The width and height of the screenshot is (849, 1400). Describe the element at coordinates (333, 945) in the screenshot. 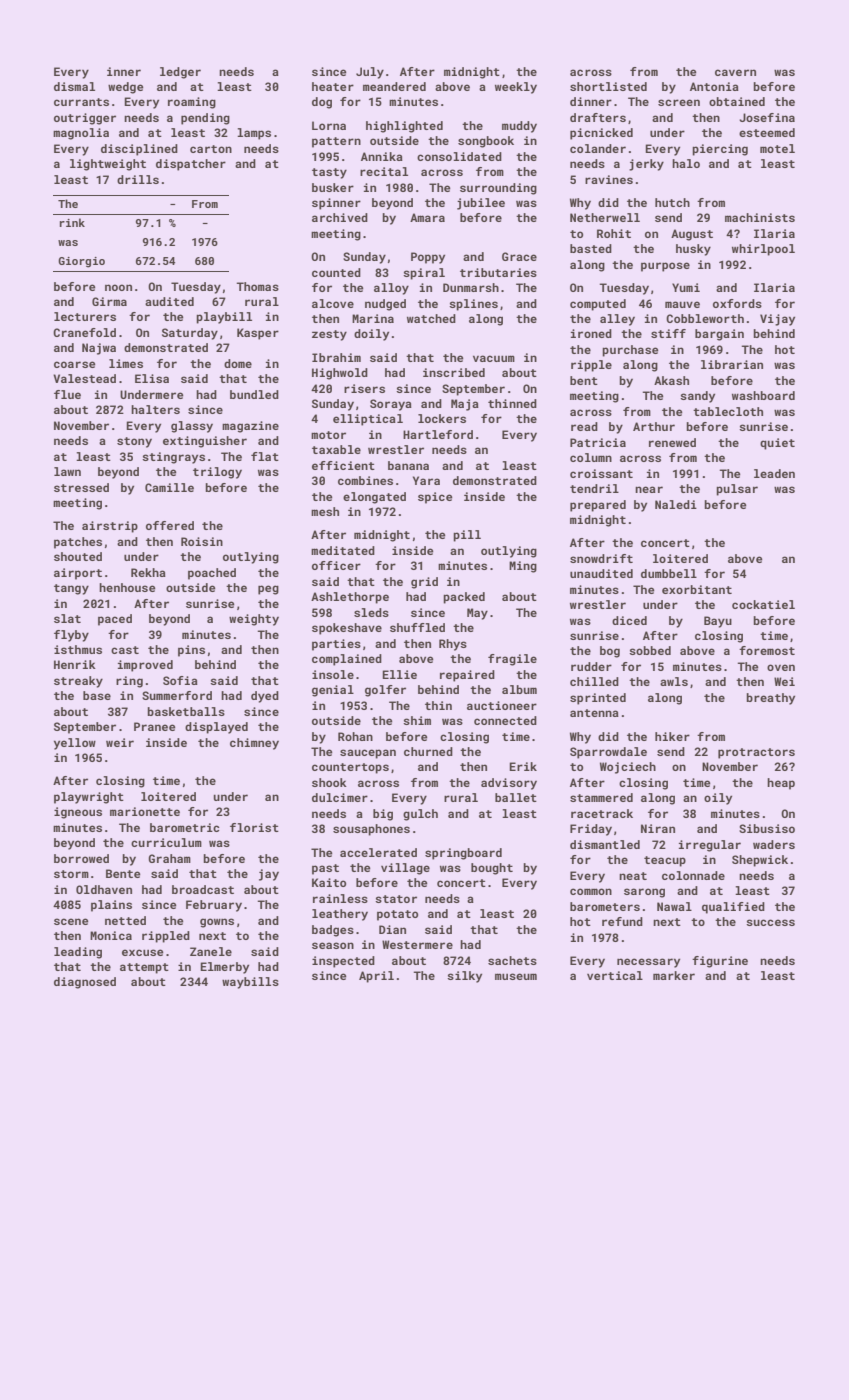

I see `season` at that location.
